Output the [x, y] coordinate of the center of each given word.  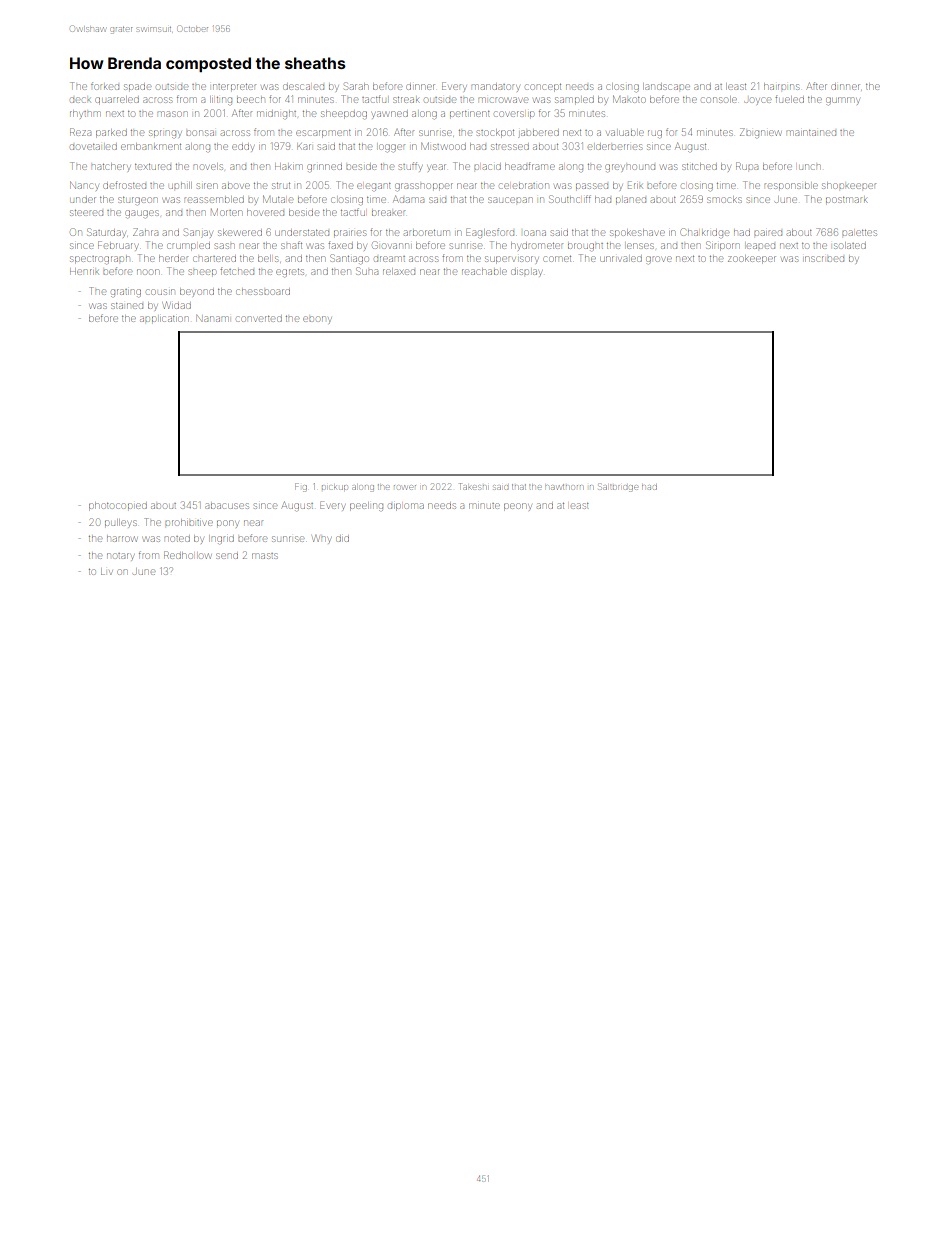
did [342, 539]
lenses [640, 246]
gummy [842, 101]
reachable [484, 271]
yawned [390, 115]
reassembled [214, 199]
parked [111, 133]
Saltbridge [618, 487]
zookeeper [752, 259]
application [164, 319]
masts [264, 556]
